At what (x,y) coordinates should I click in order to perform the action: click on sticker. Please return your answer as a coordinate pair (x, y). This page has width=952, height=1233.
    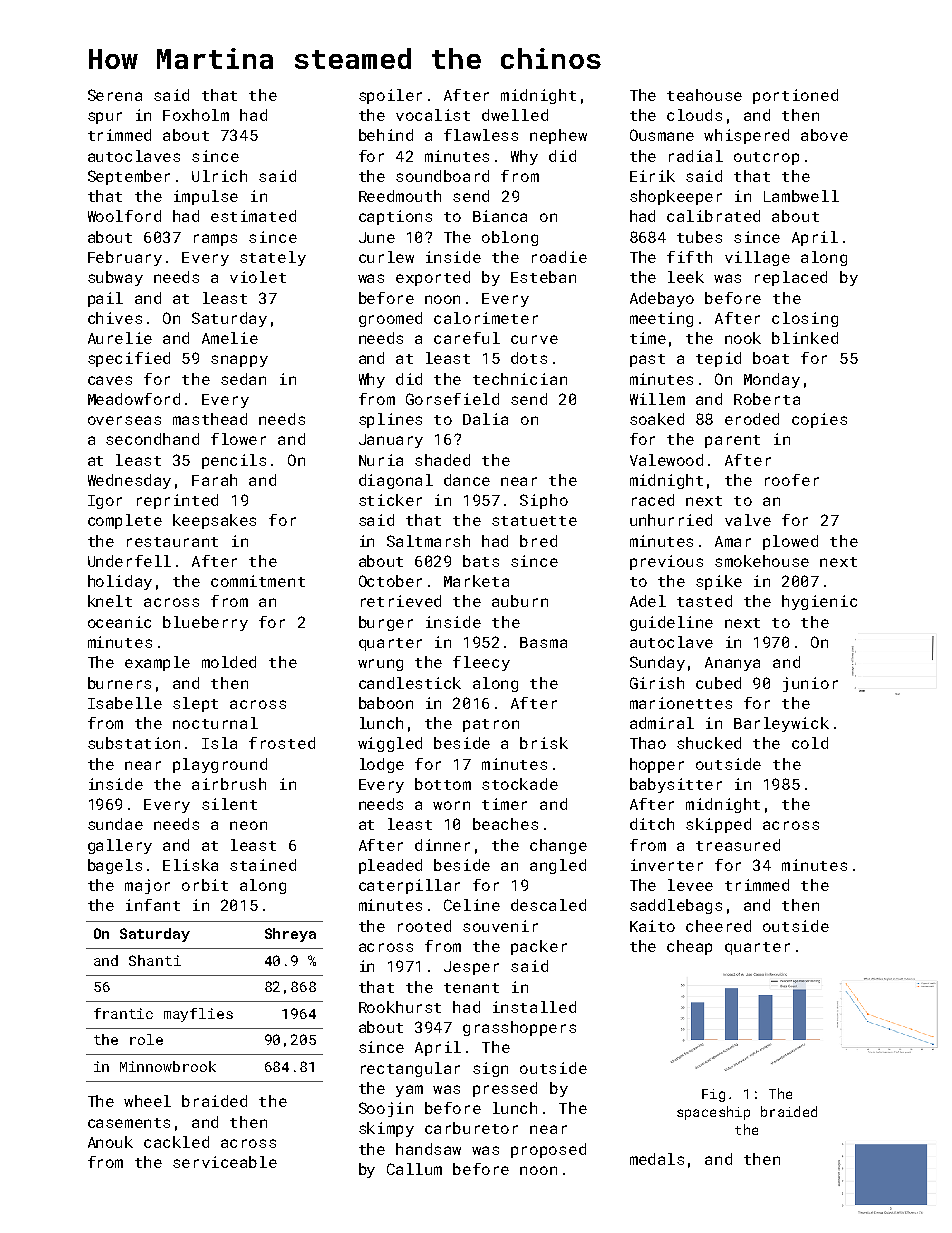
    Looking at the image, I should click on (390, 500).
